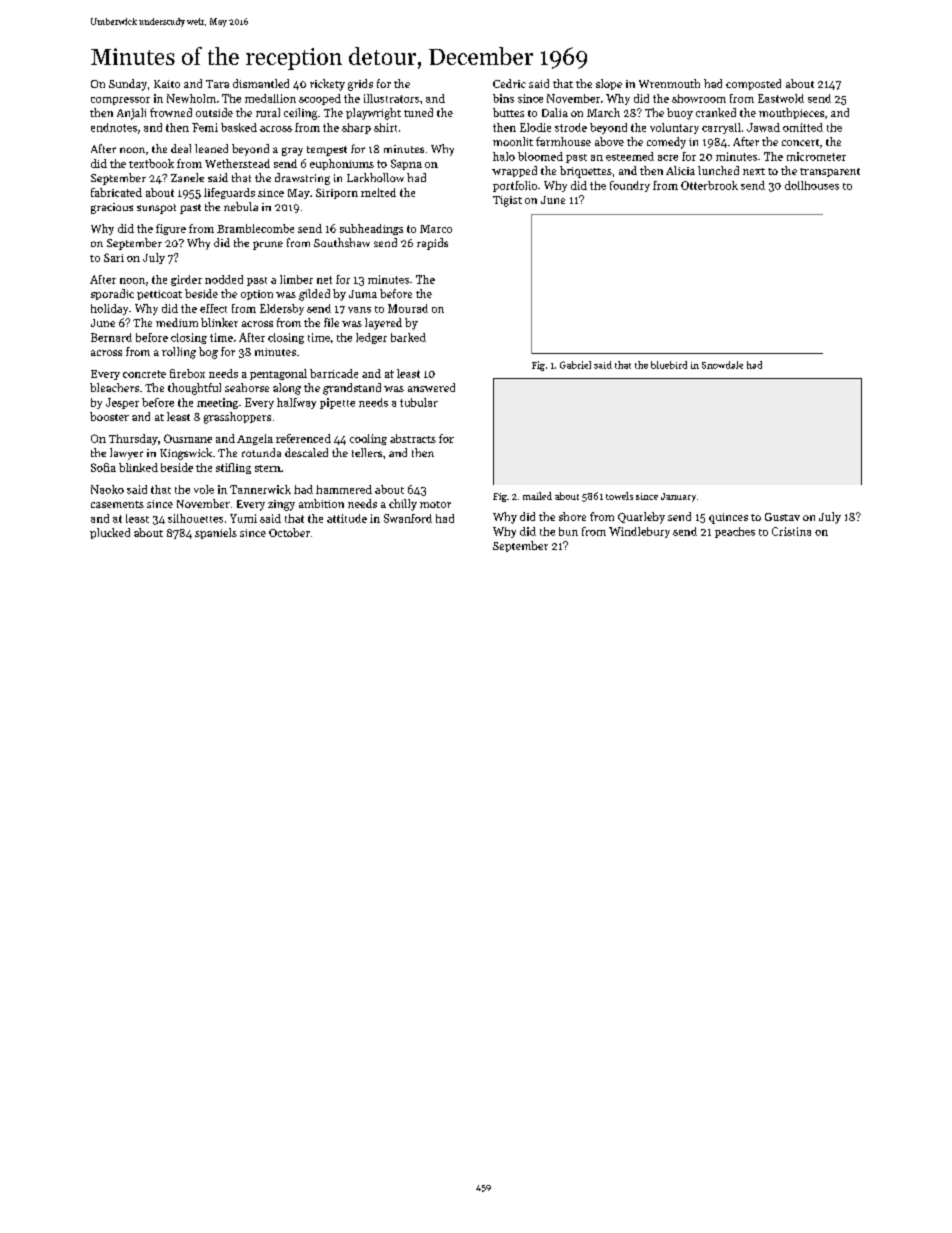 Image resolution: width=952 pixels, height=1233 pixels. Describe the element at coordinates (641, 518) in the page. I see `Quarleby` at that location.
